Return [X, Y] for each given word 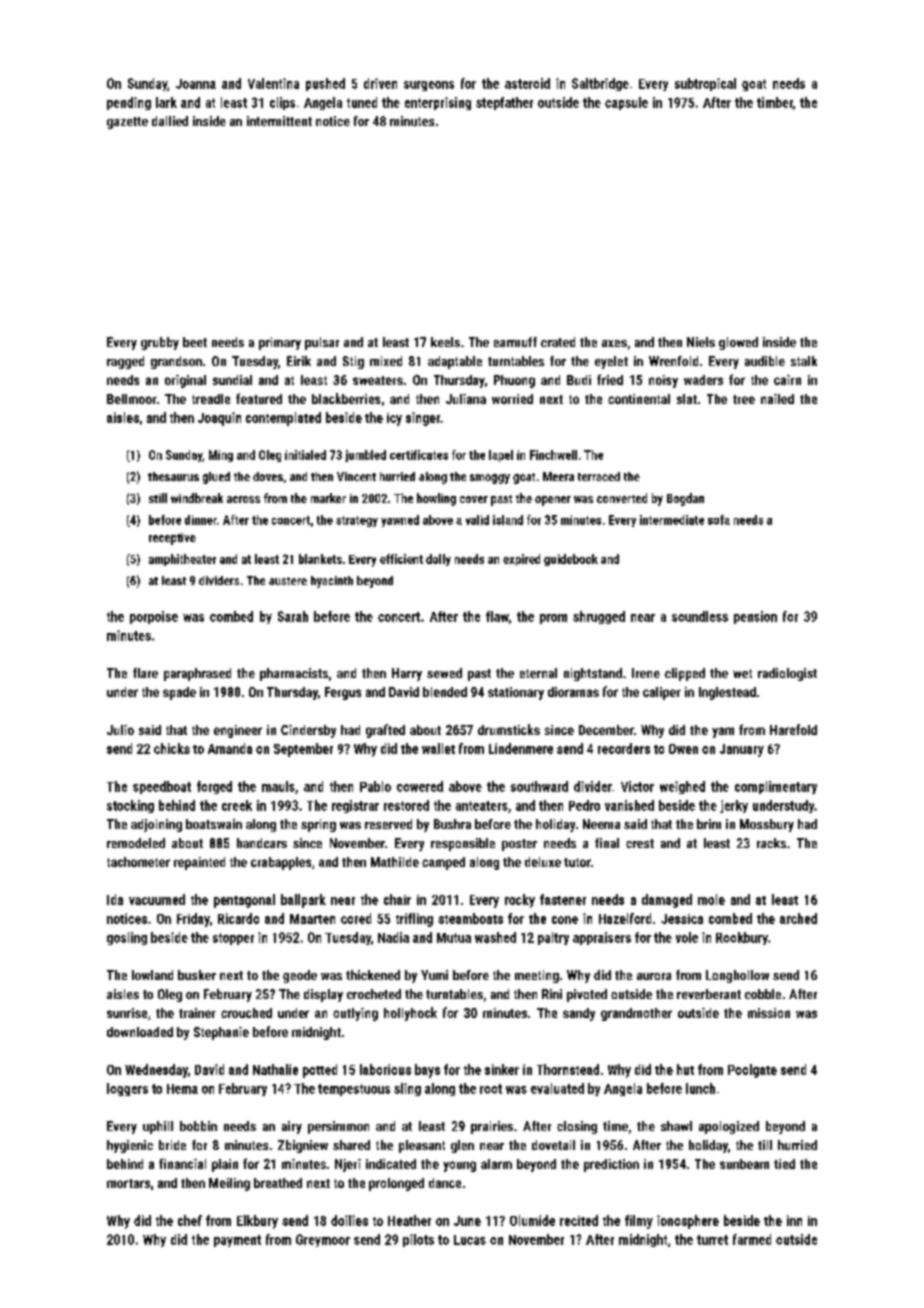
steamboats [470, 918]
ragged [125, 362]
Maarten [312, 919]
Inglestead [727, 693]
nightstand [593, 674]
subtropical [705, 84]
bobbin [198, 1126]
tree [744, 399]
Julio [120, 730]
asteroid [527, 83]
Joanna [196, 84]
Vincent [356, 476]
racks [771, 843]
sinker [502, 1069]
